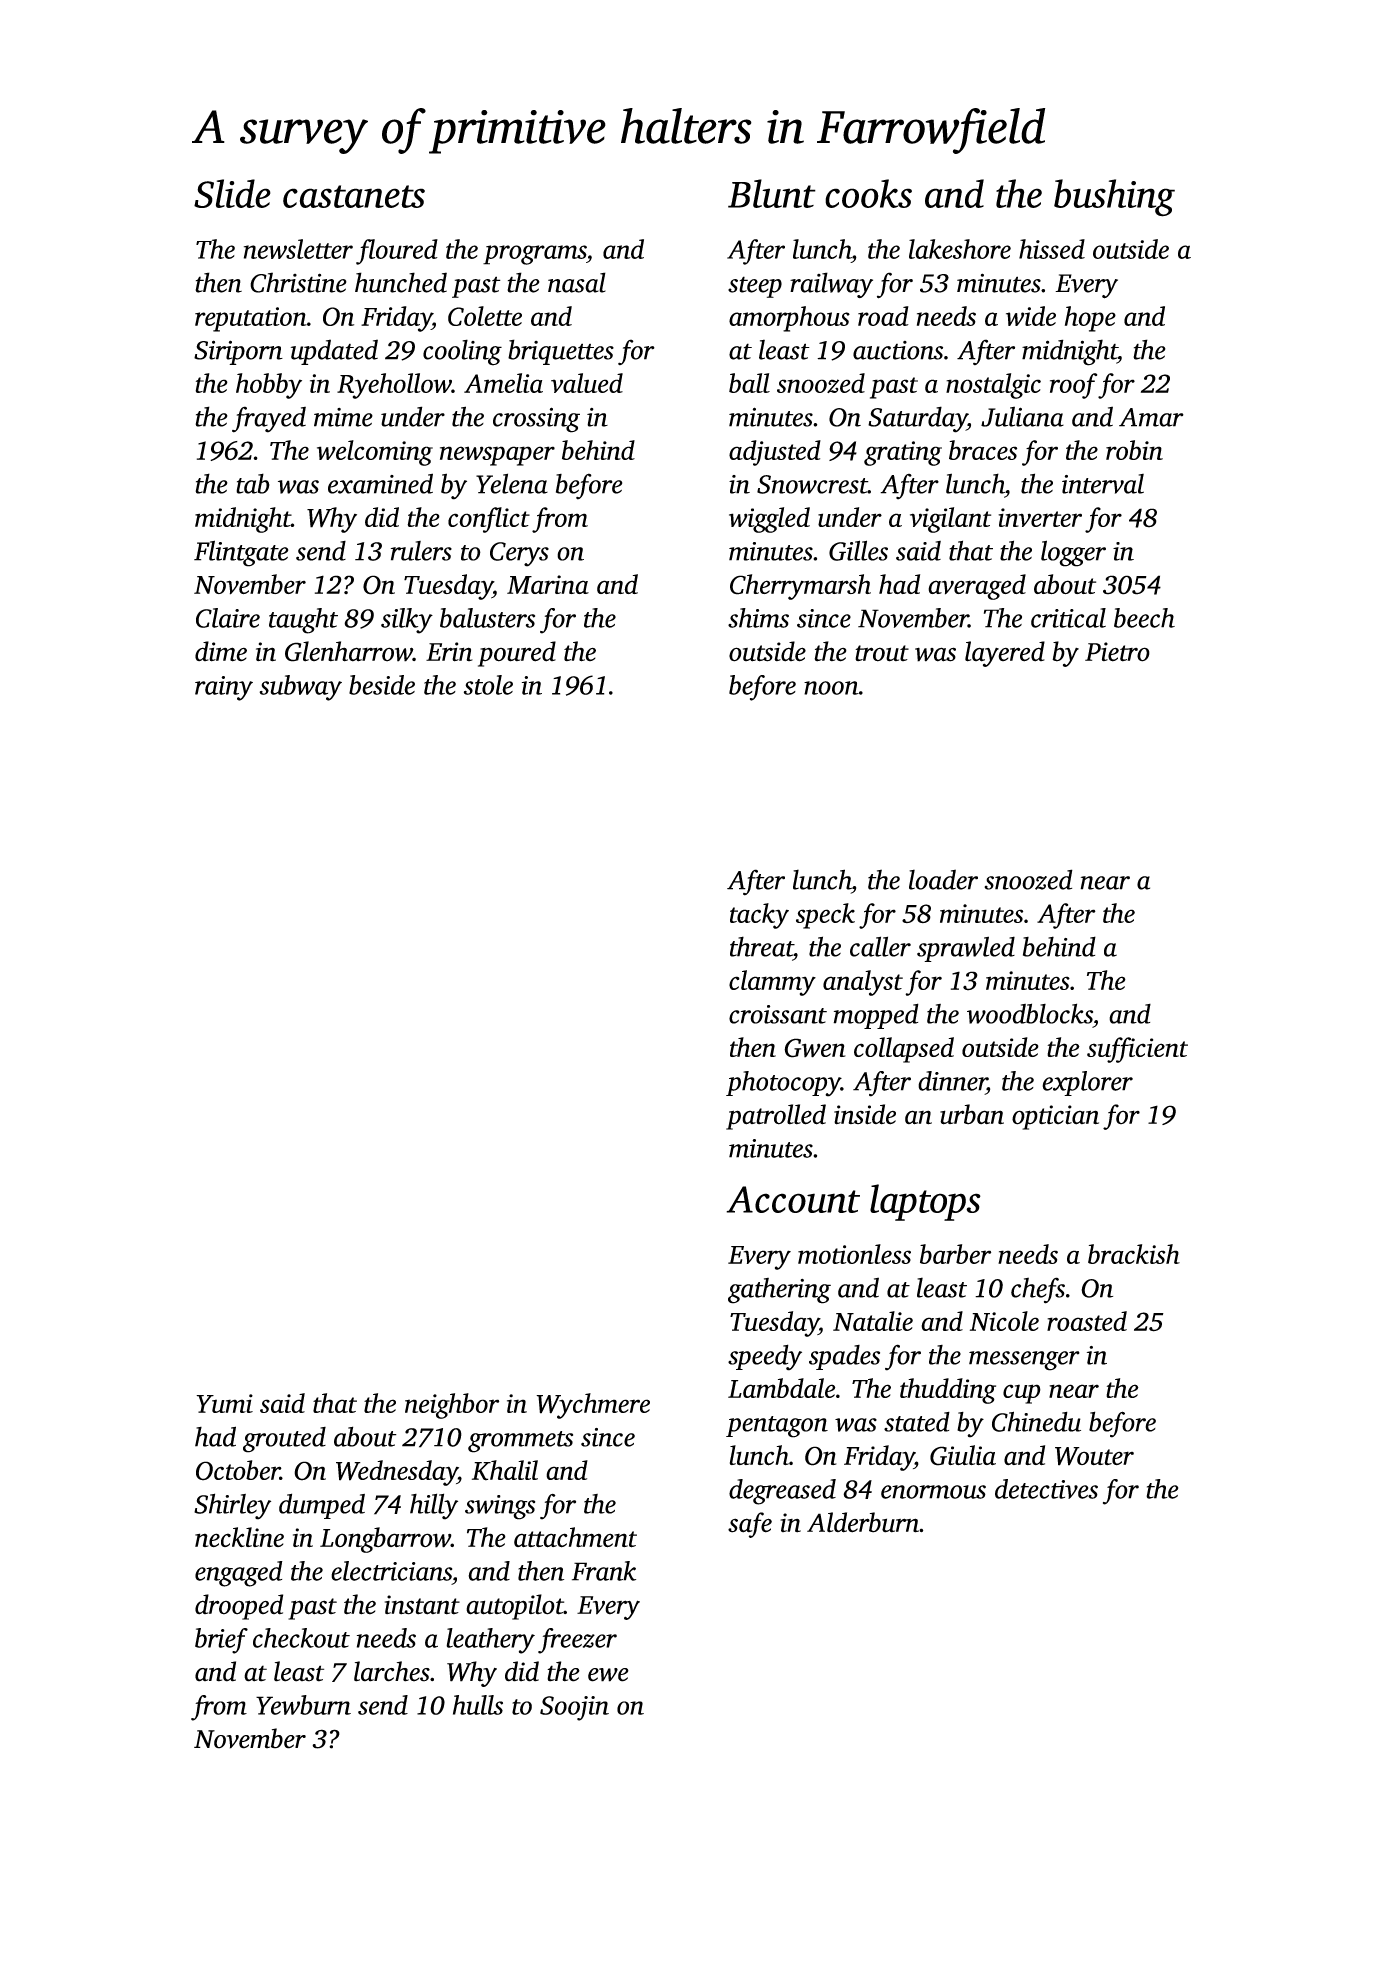 This image has width=1386, height=1969. Describe the element at coordinates (952, 1081) in the image. I see `dinner` at that location.
